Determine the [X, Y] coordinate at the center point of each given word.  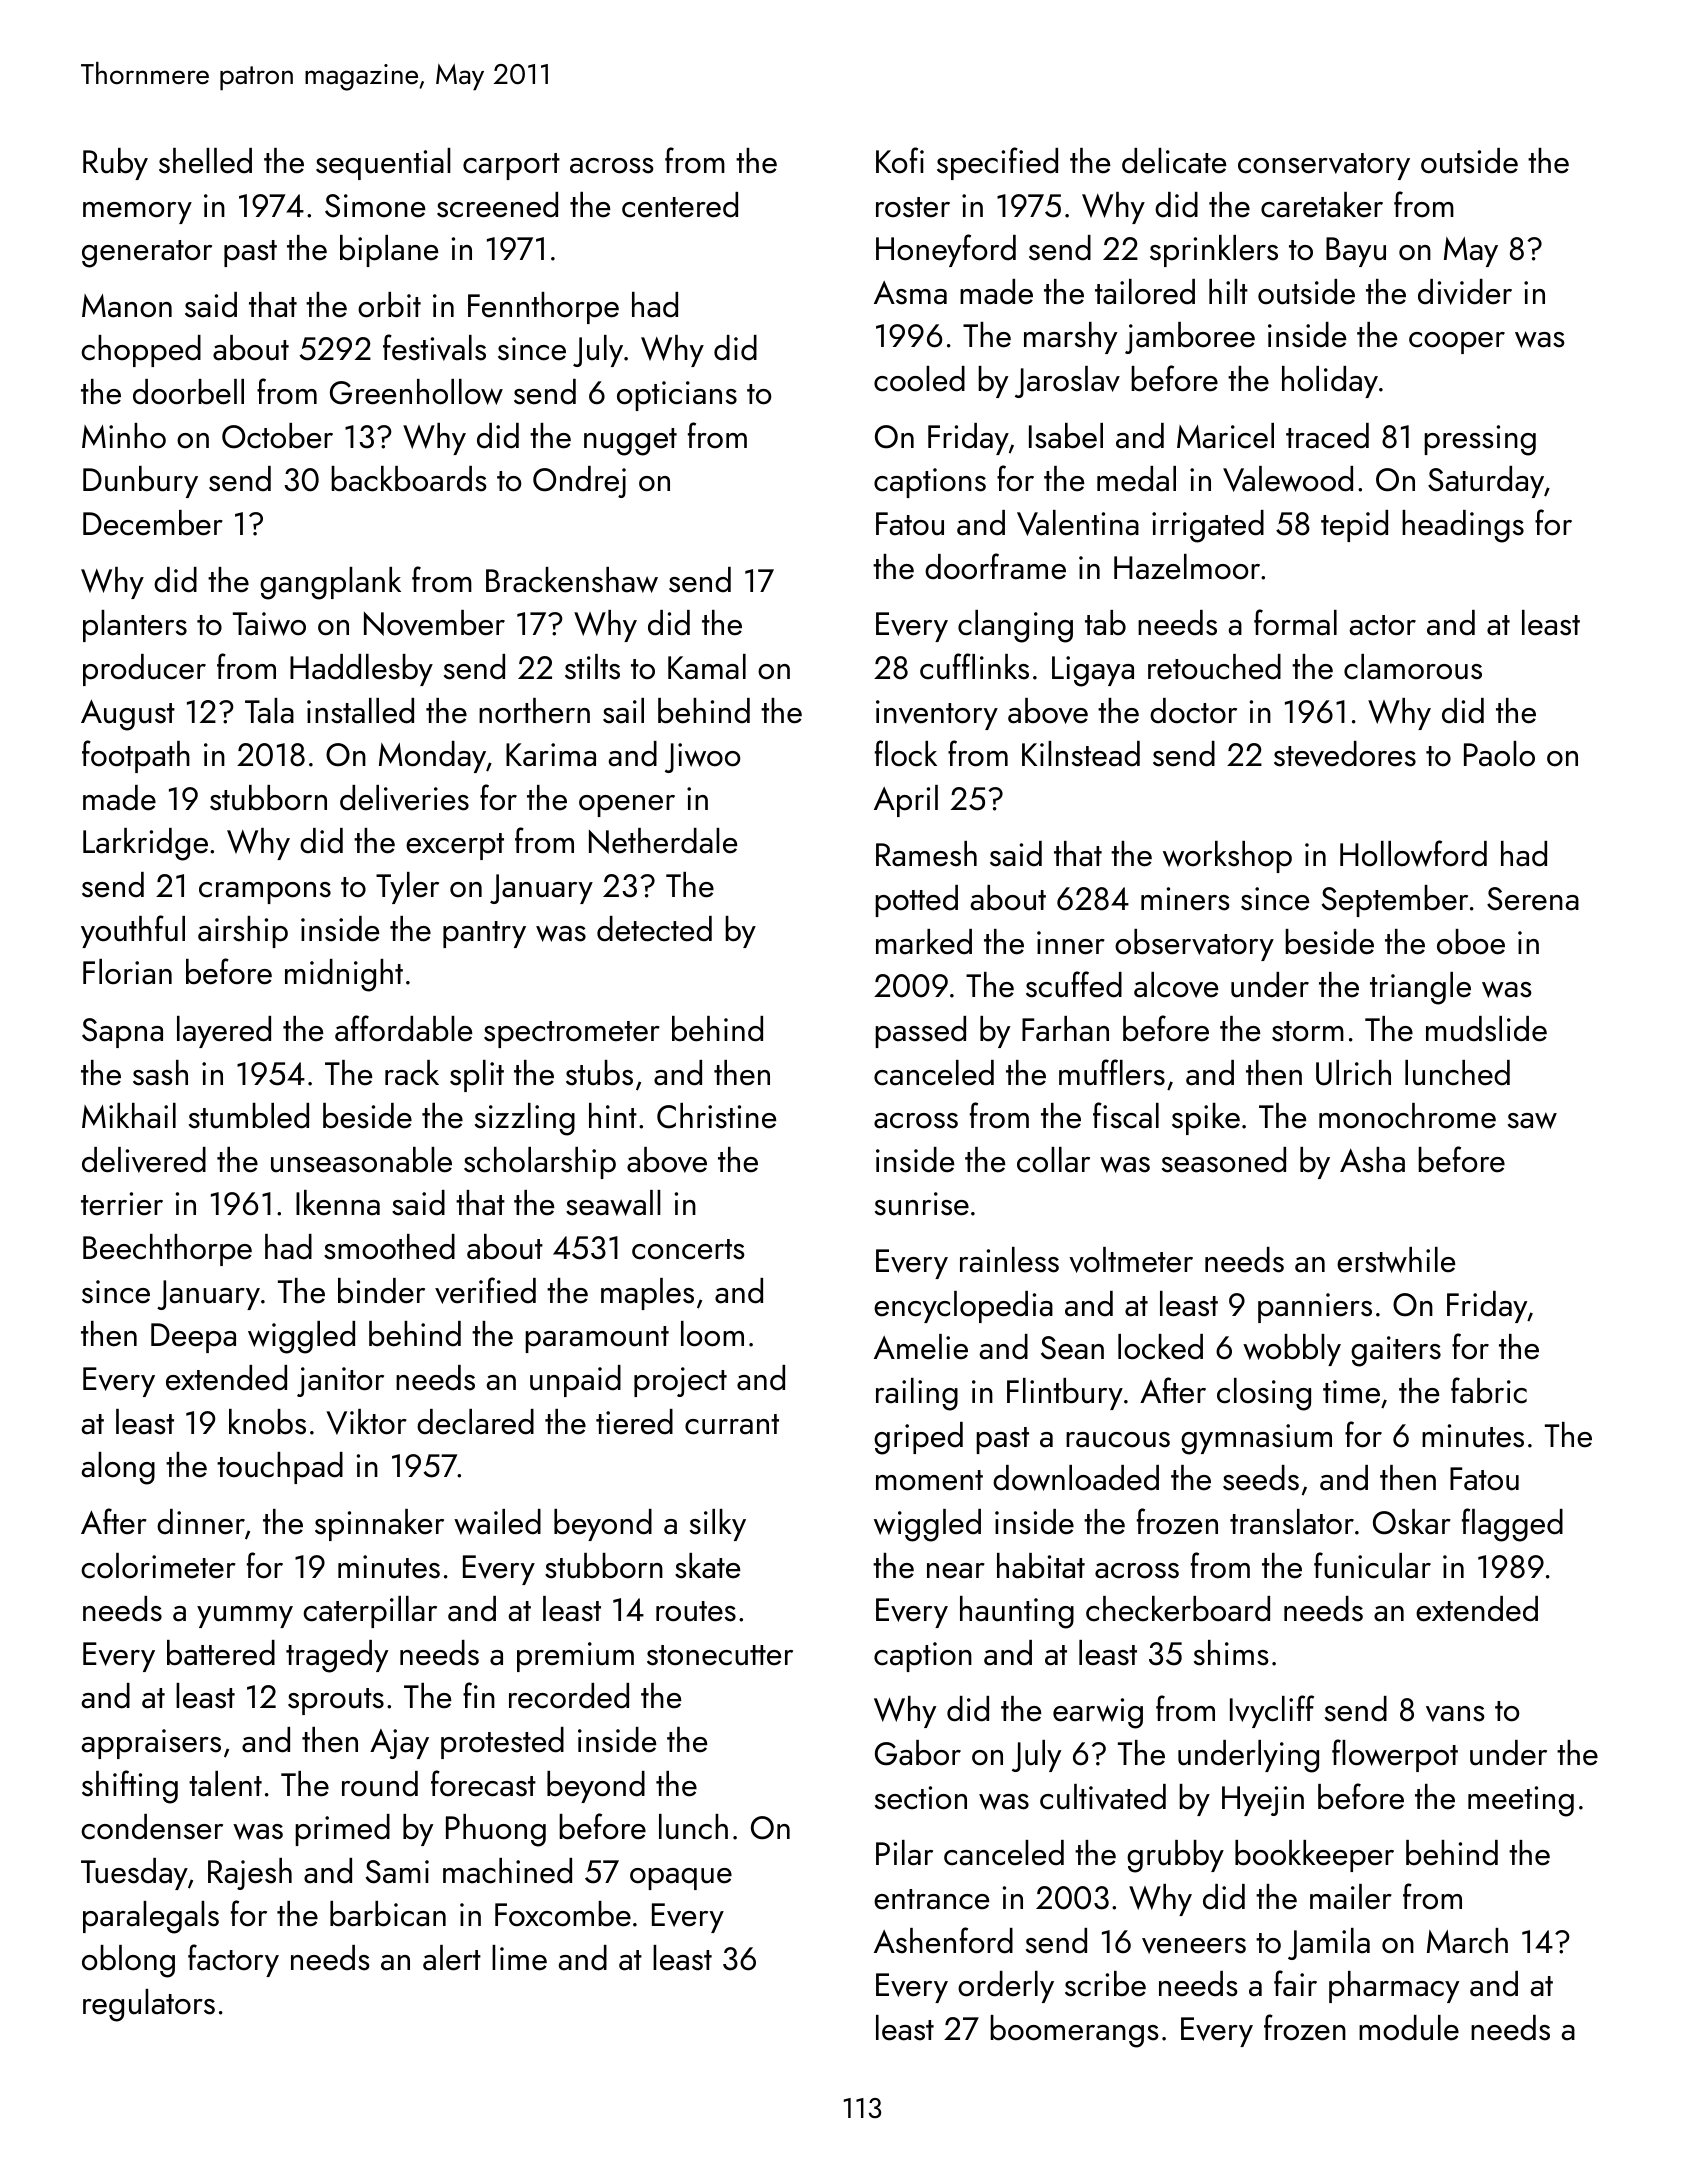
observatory [1194, 945]
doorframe [995, 566]
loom [712, 1334]
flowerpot [1395, 1755]
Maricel [1225, 436]
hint [613, 1115]
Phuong [496, 1830]
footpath [136, 756]
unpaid [575, 1381]
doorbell [188, 392]
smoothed [389, 1247]
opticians [677, 396]
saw [1532, 1120]
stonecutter [720, 1655]
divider [1465, 292]
